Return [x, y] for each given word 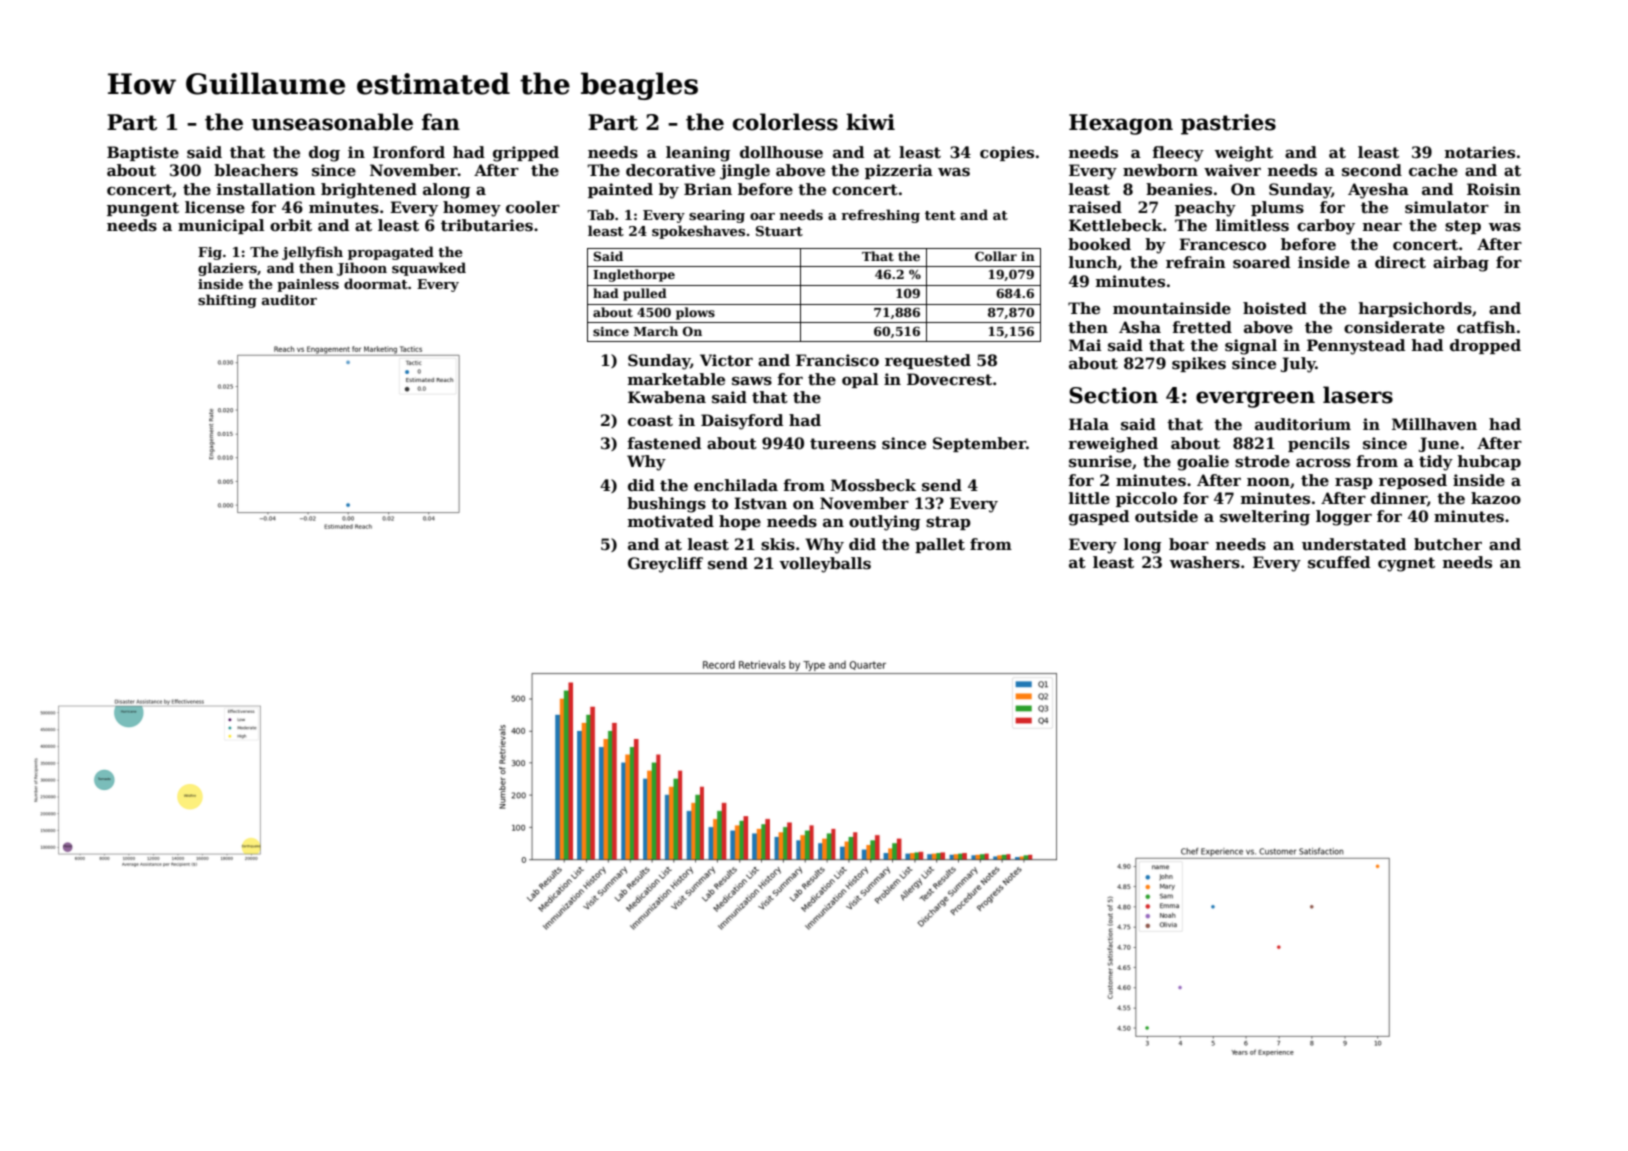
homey [472, 209]
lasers [1358, 395]
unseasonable [332, 122]
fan [441, 122]
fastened [664, 443]
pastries [1228, 124]
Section [1113, 395]
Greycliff [665, 565]
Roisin [1494, 189]
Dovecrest [949, 379]
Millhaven [1434, 424]
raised [1095, 207]
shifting [227, 301]
